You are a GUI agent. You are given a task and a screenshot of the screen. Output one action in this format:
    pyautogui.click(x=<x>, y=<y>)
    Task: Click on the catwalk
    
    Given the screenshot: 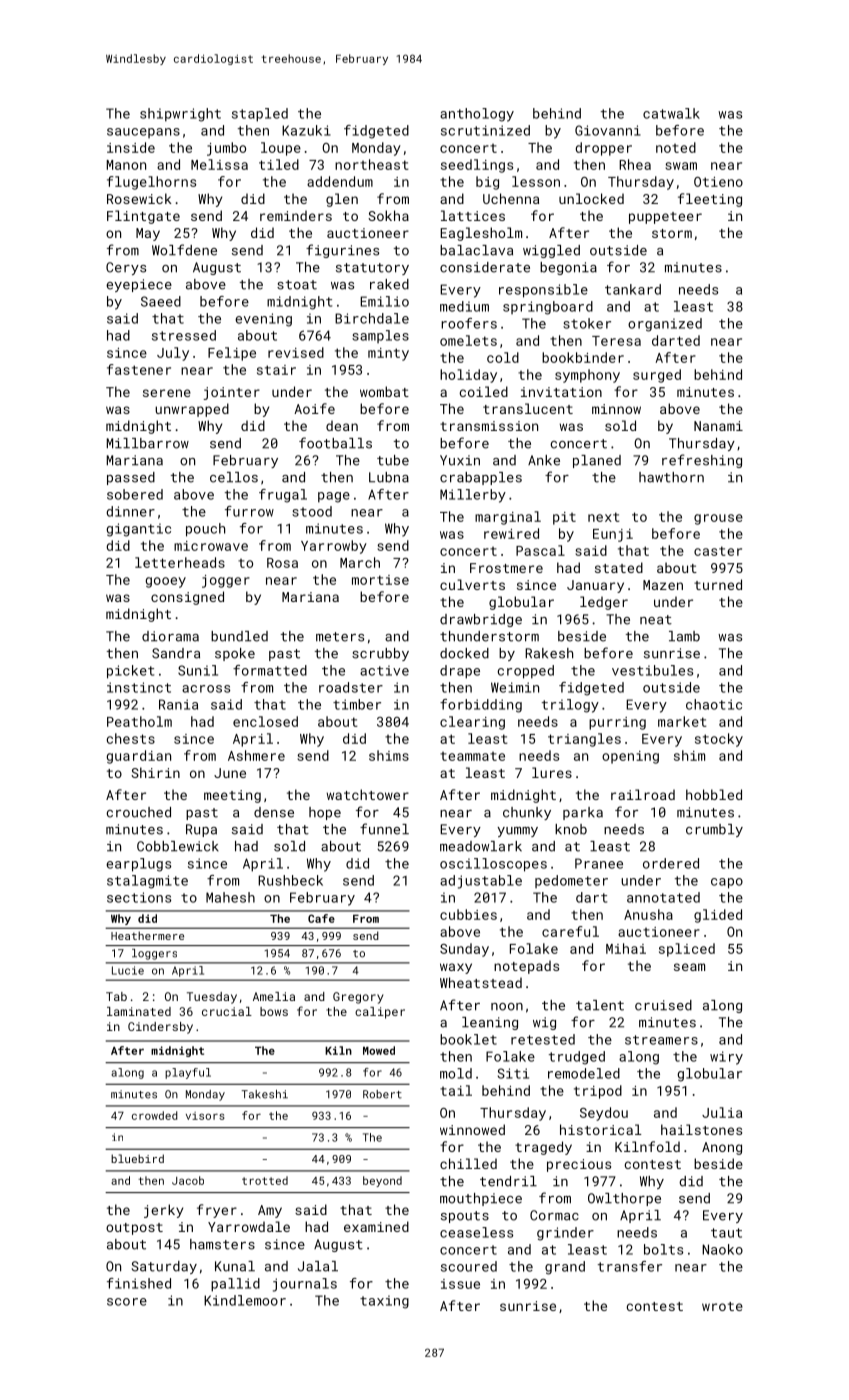 What is the action you would take?
    pyautogui.click(x=671, y=113)
